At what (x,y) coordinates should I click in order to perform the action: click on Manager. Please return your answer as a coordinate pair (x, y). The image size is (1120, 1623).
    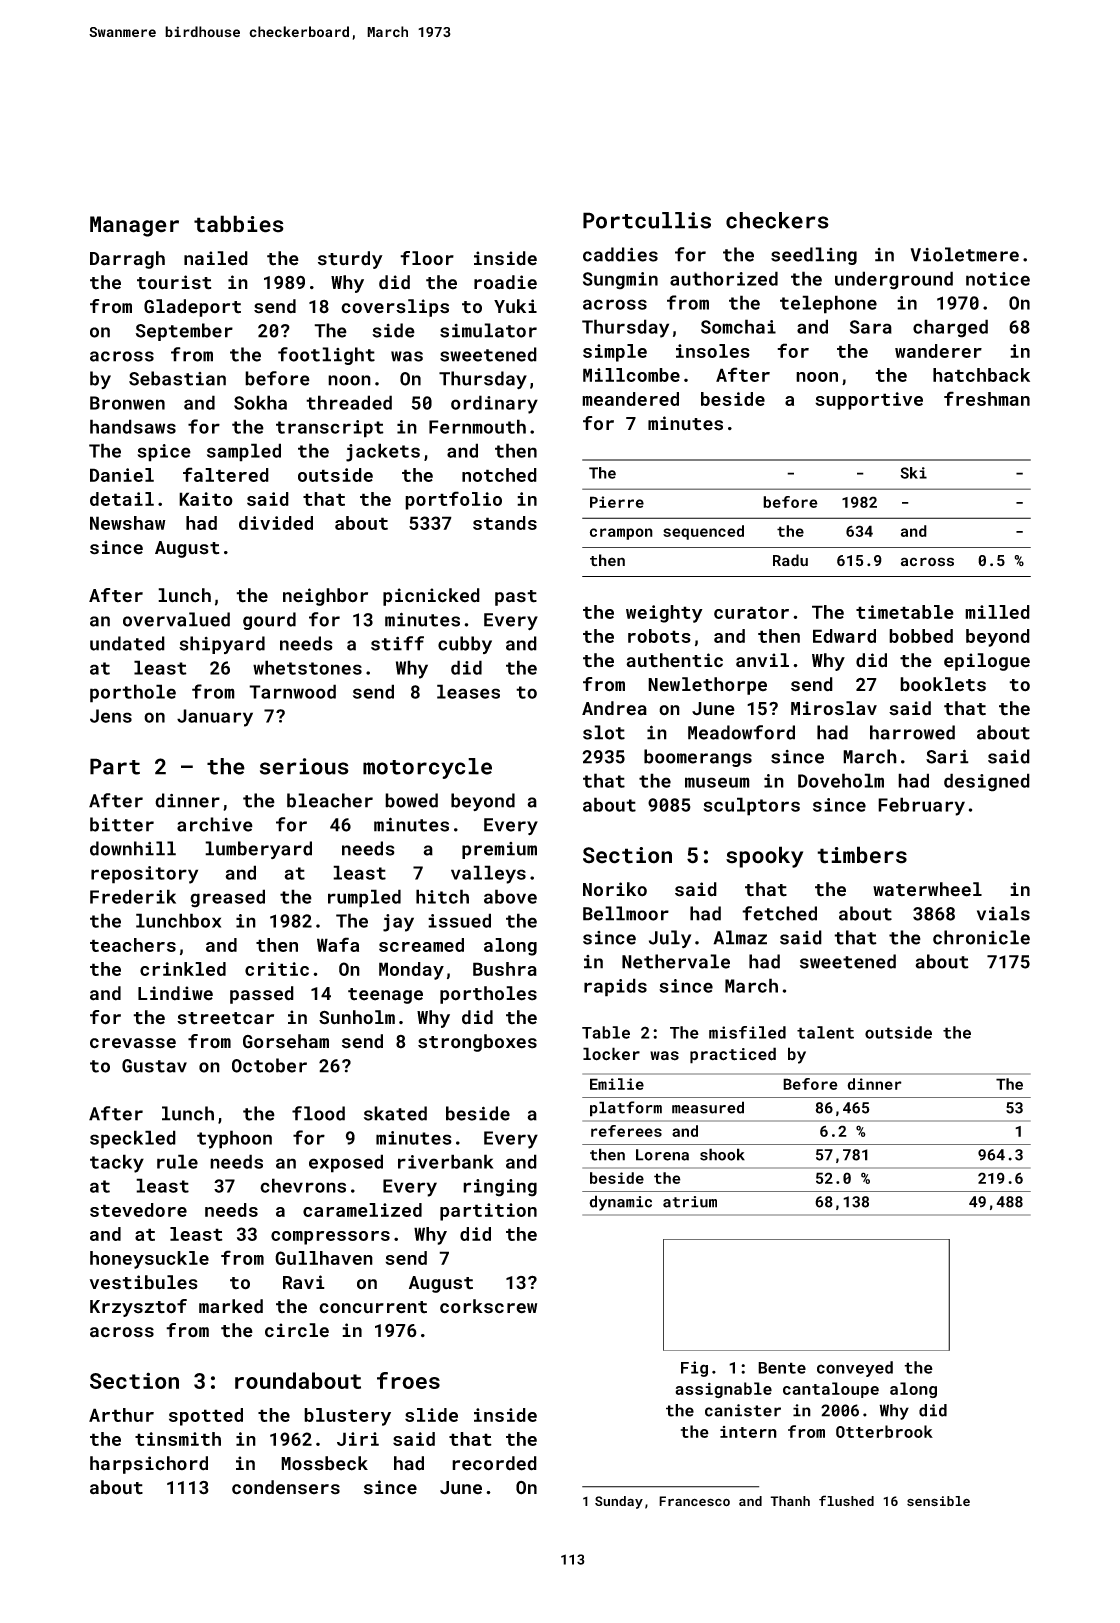
    Looking at the image, I should click on (134, 226).
